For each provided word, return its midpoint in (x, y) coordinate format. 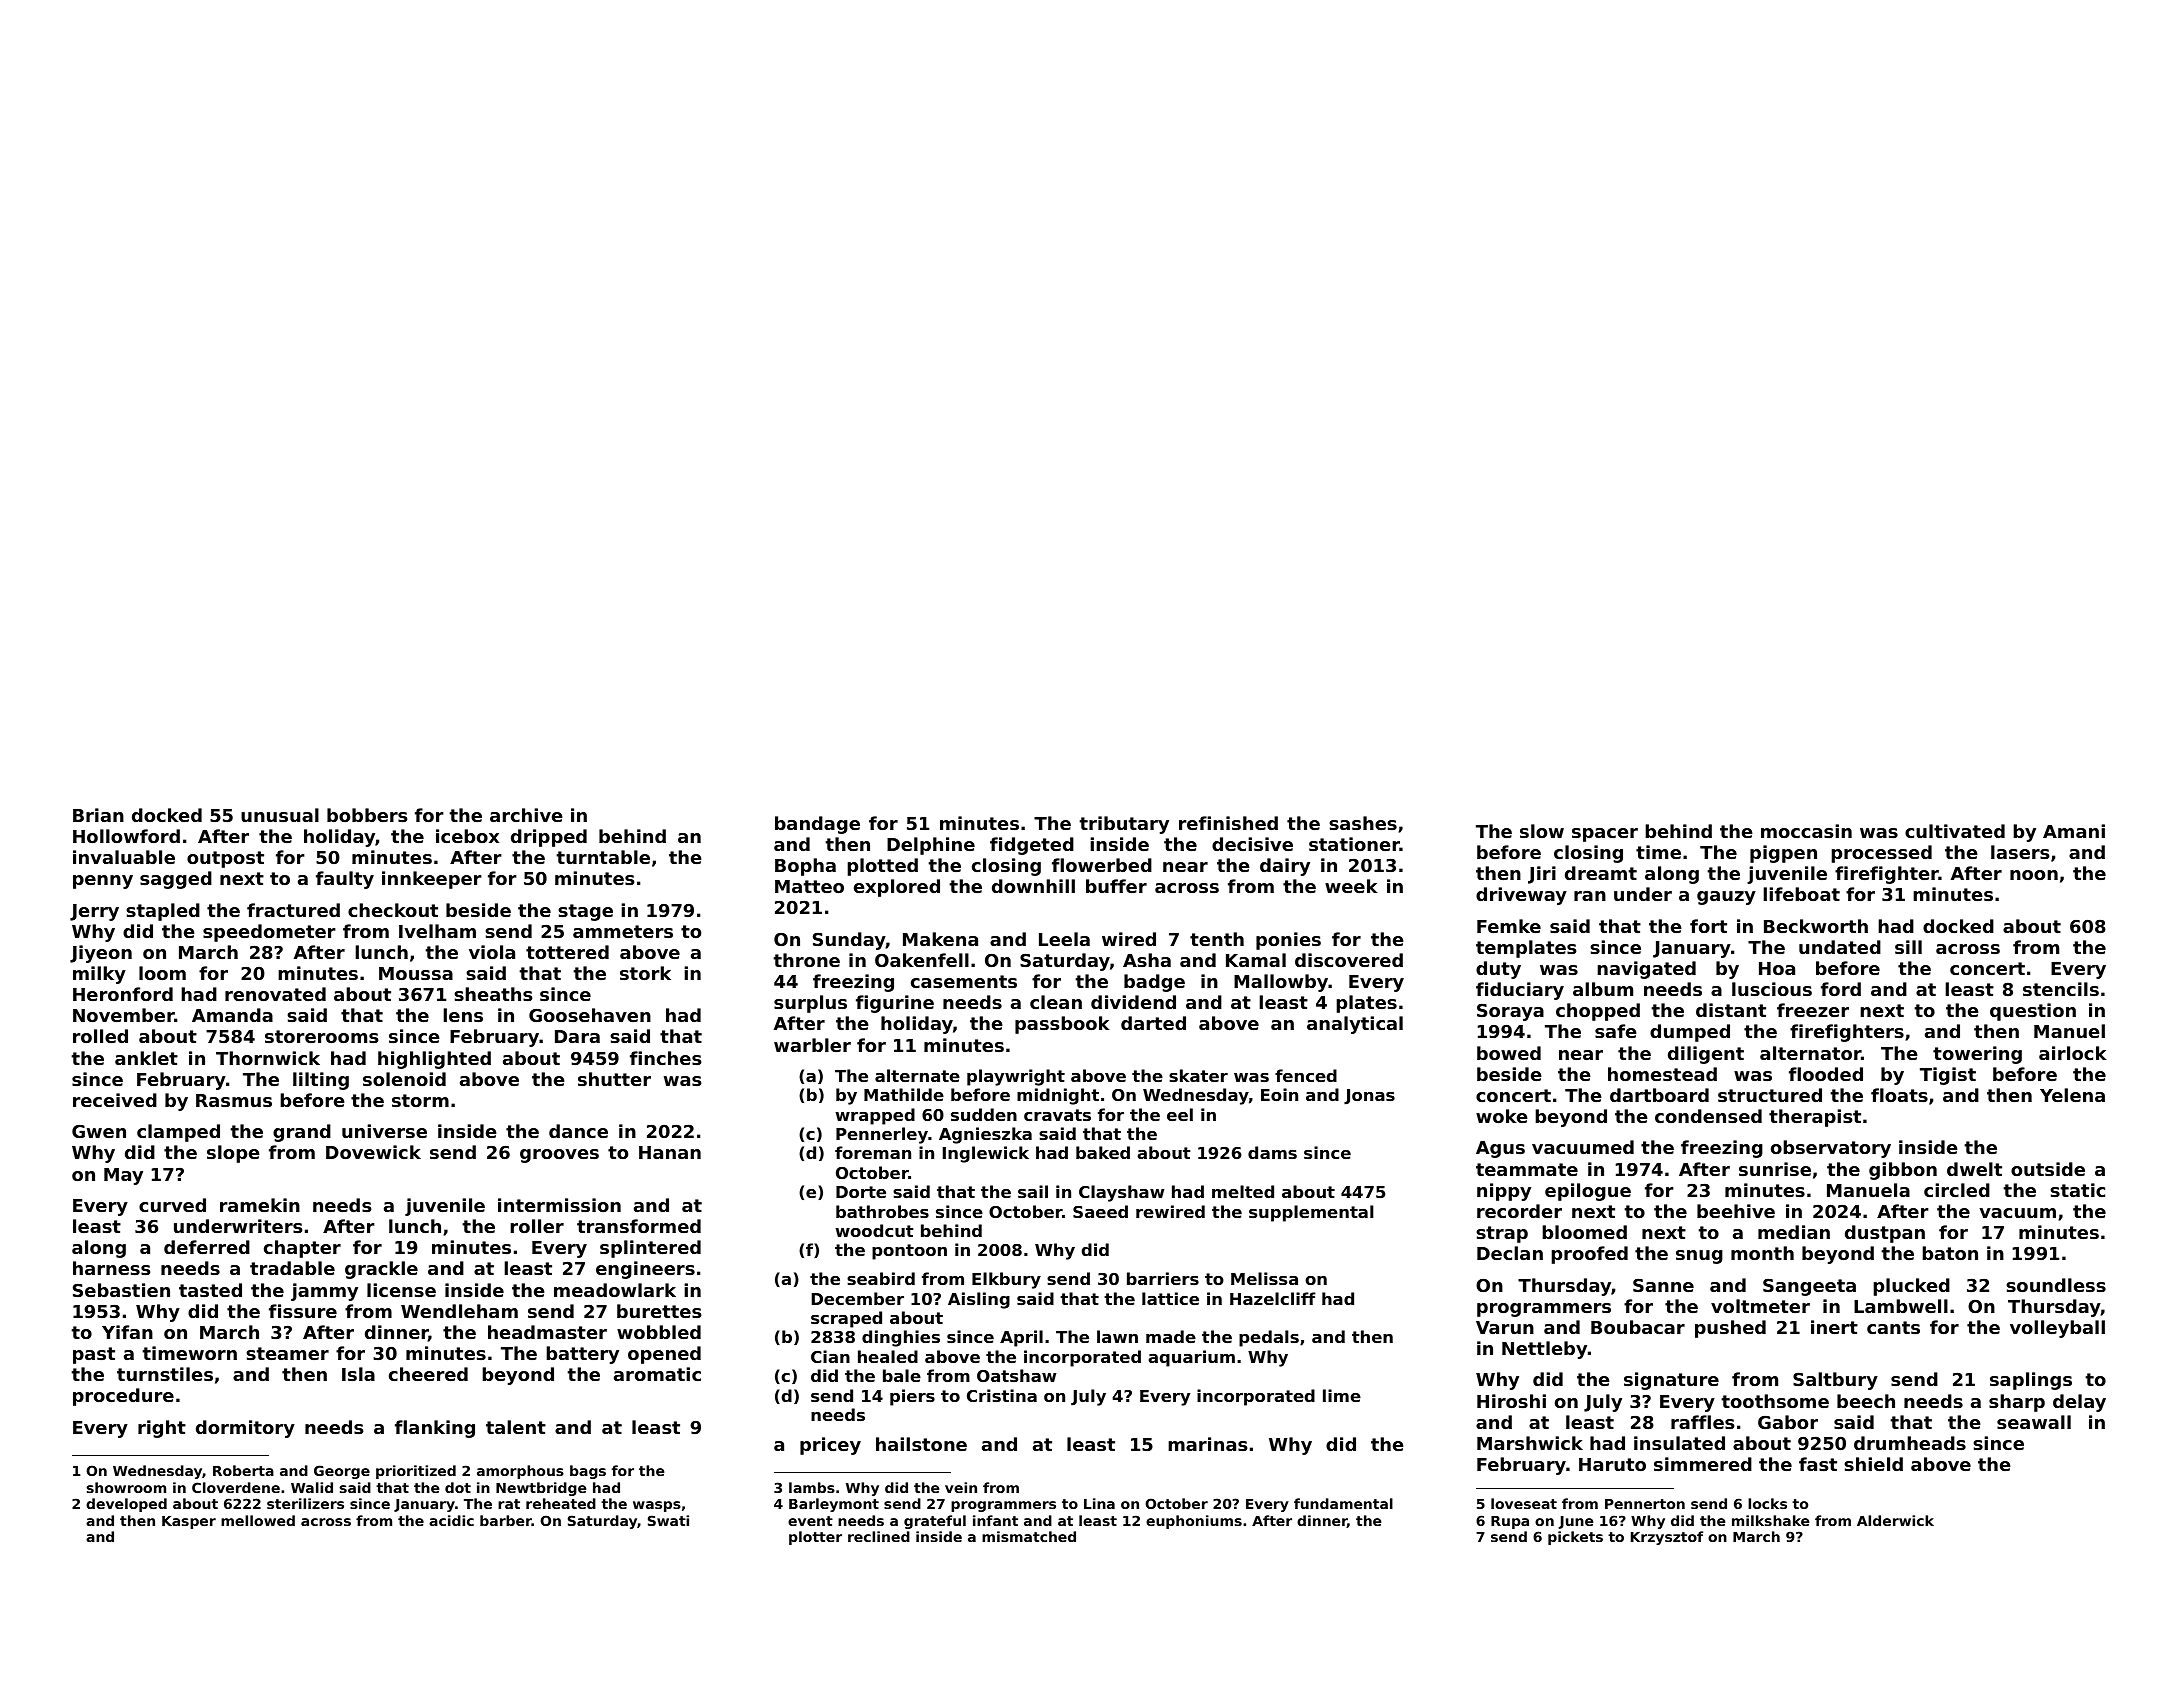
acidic (451, 1520)
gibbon (1903, 1171)
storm (420, 1100)
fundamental (1343, 1503)
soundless (2056, 1285)
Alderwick (1895, 1520)
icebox (467, 836)
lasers (2020, 852)
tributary (1124, 825)
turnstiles (165, 1374)
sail (1033, 1191)
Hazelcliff (1273, 1298)
